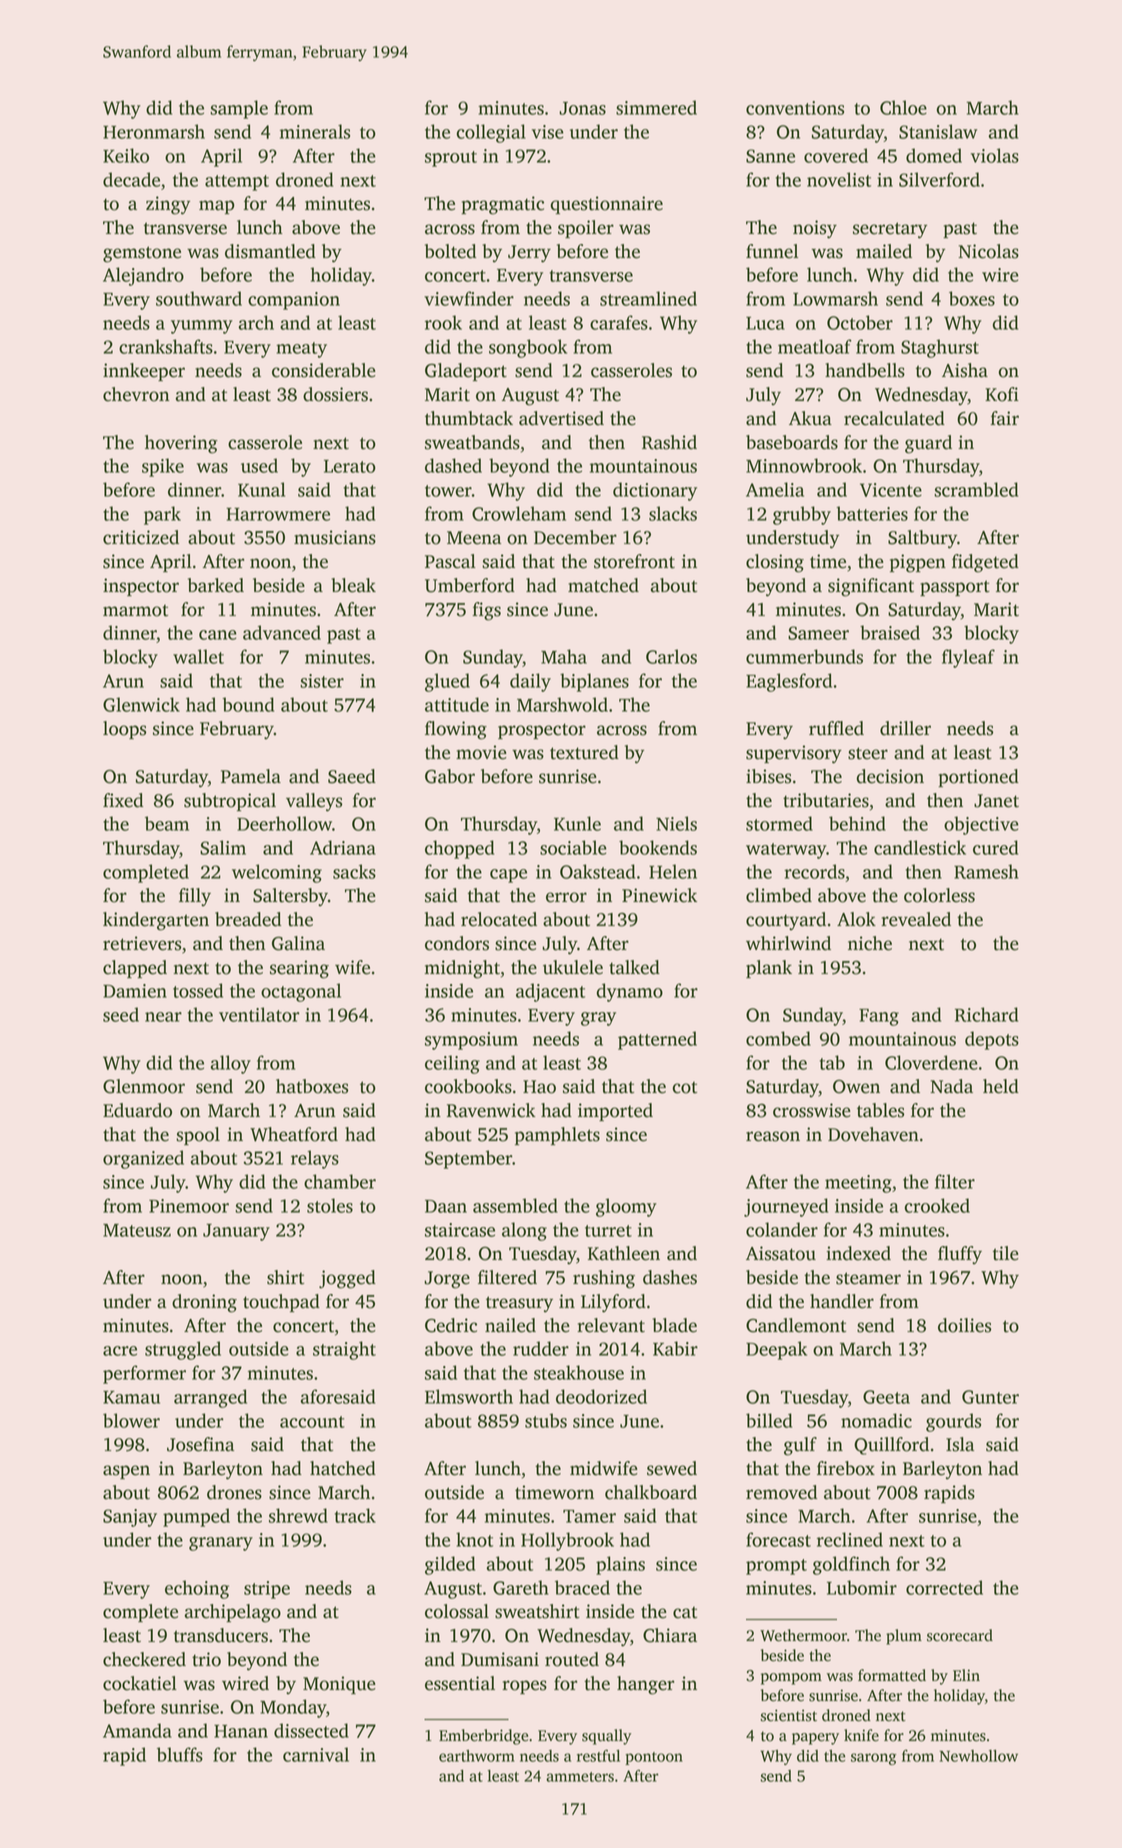 Image resolution: width=1122 pixels, height=1848 pixels. Describe the element at coordinates (477, 1756) in the screenshot. I see `earthworm` at that location.
